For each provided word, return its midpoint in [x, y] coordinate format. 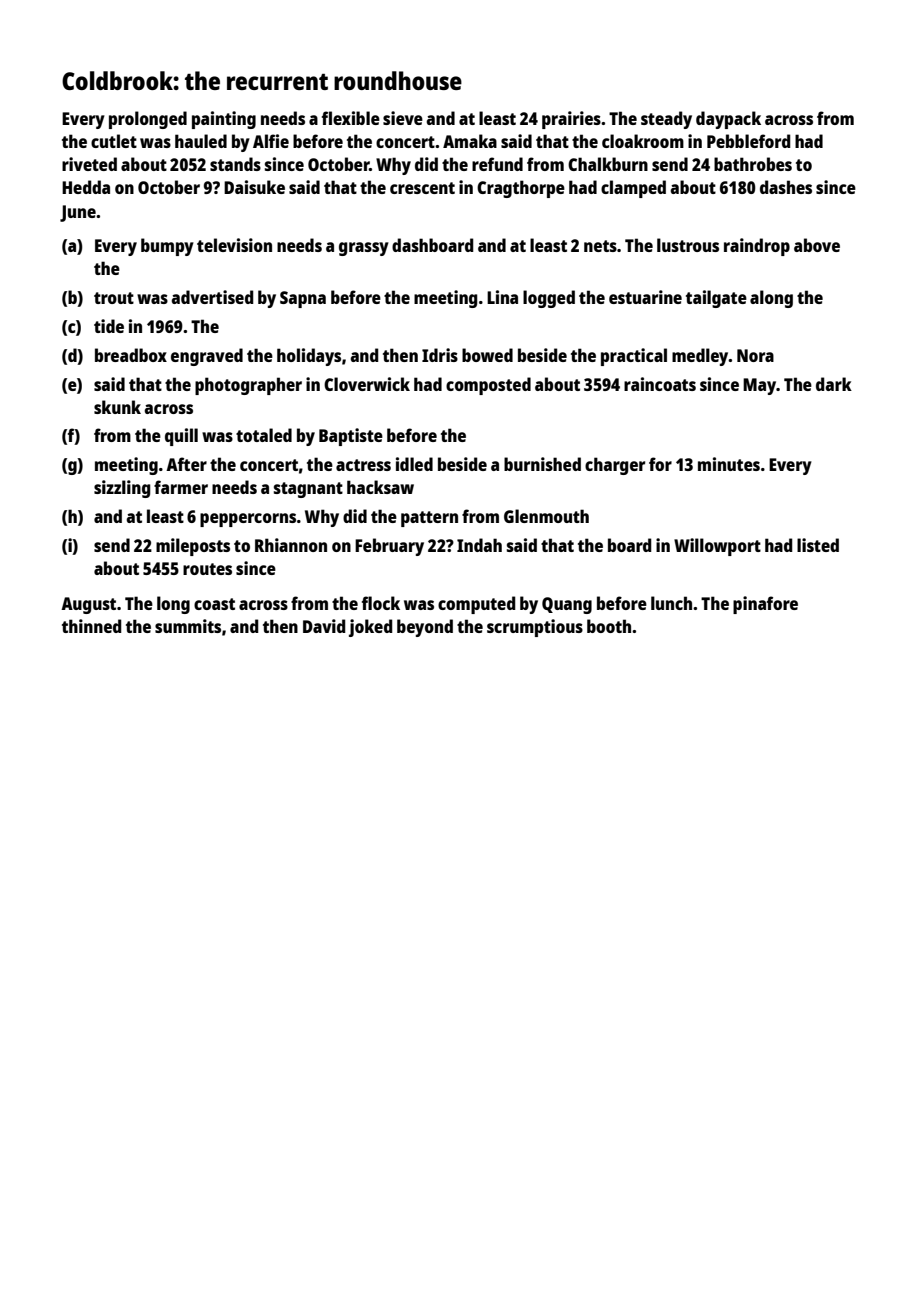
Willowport [717, 547]
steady [666, 120]
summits [188, 626]
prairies [571, 120]
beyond [425, 628]
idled [414, 464]
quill [181, 437]
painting [224, 120]
